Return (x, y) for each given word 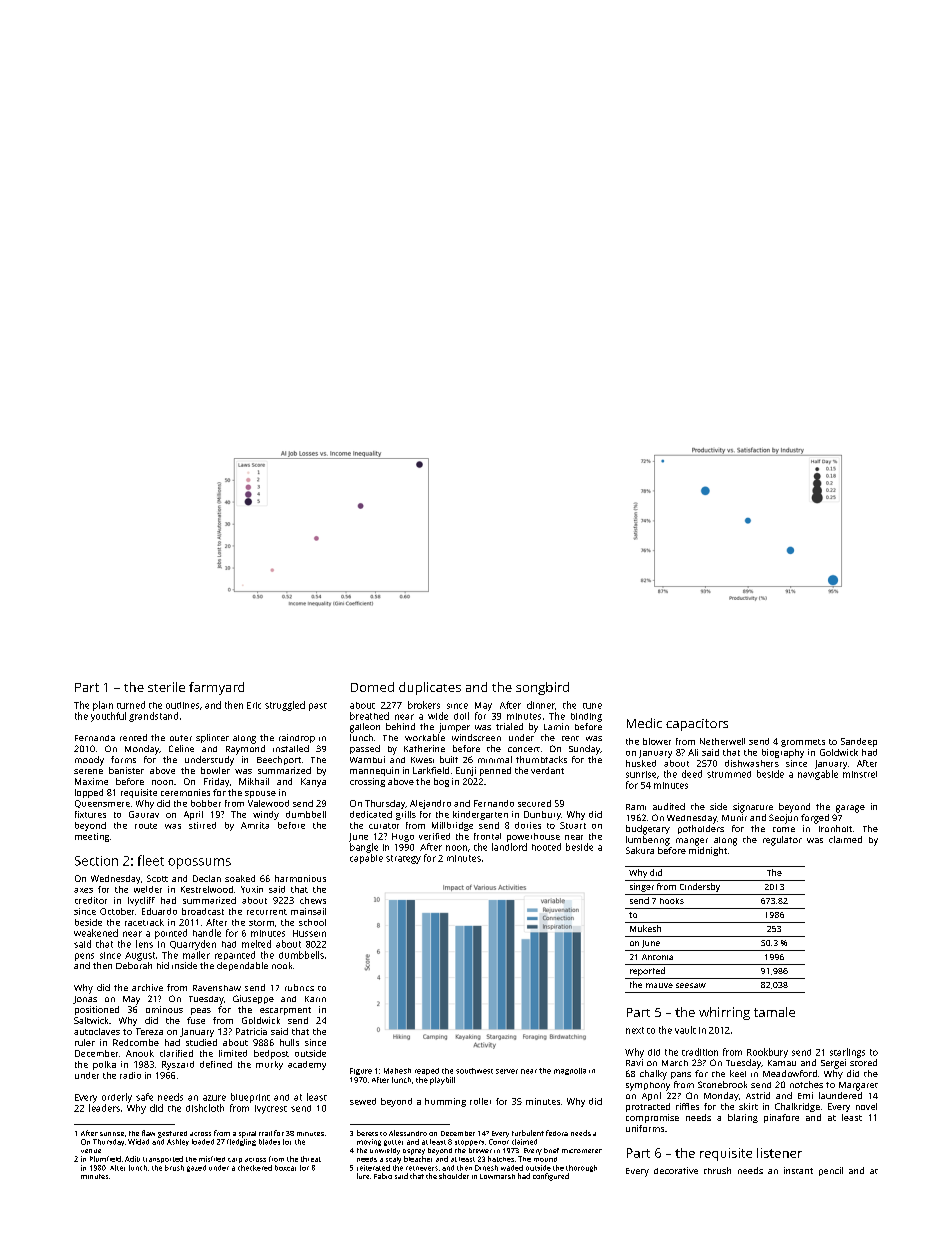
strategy (403, 859)
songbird (542, 688)
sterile (166, 687)
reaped (427, 1071)
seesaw (691, 985)
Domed (372, 687)
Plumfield (105, 1159)
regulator (782, 841)
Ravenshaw (217, 988)
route (146, 826)
